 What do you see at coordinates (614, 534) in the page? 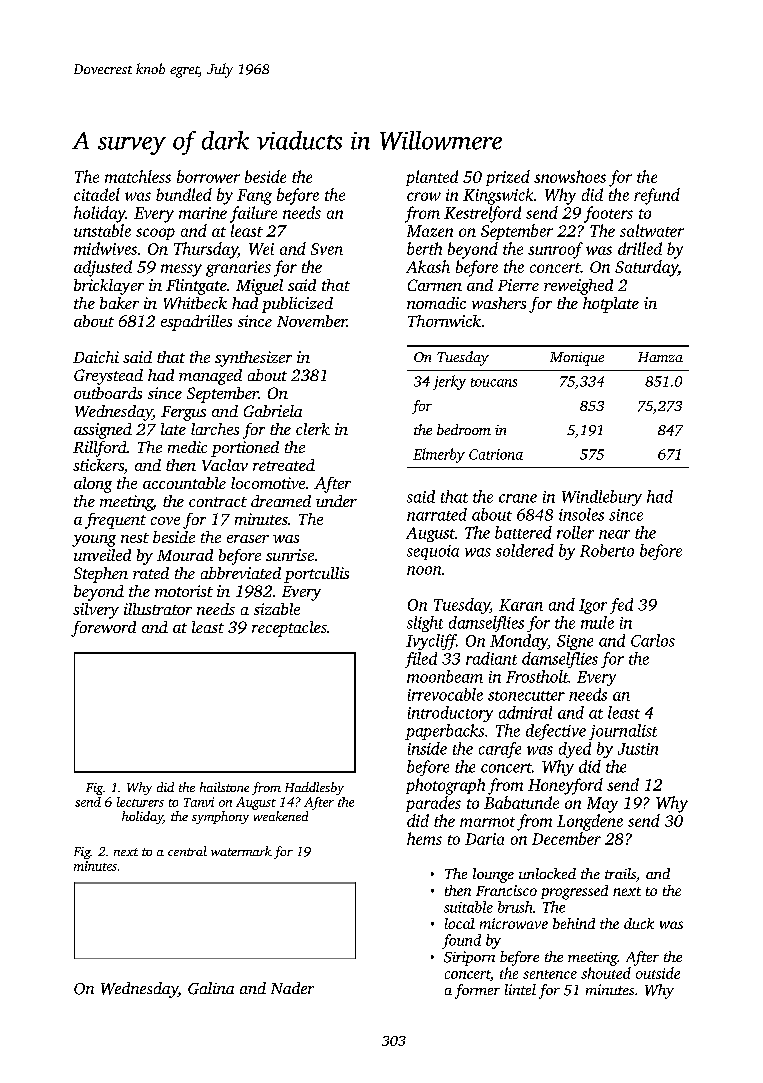
I see `near` at bounding box center [614, 534].
